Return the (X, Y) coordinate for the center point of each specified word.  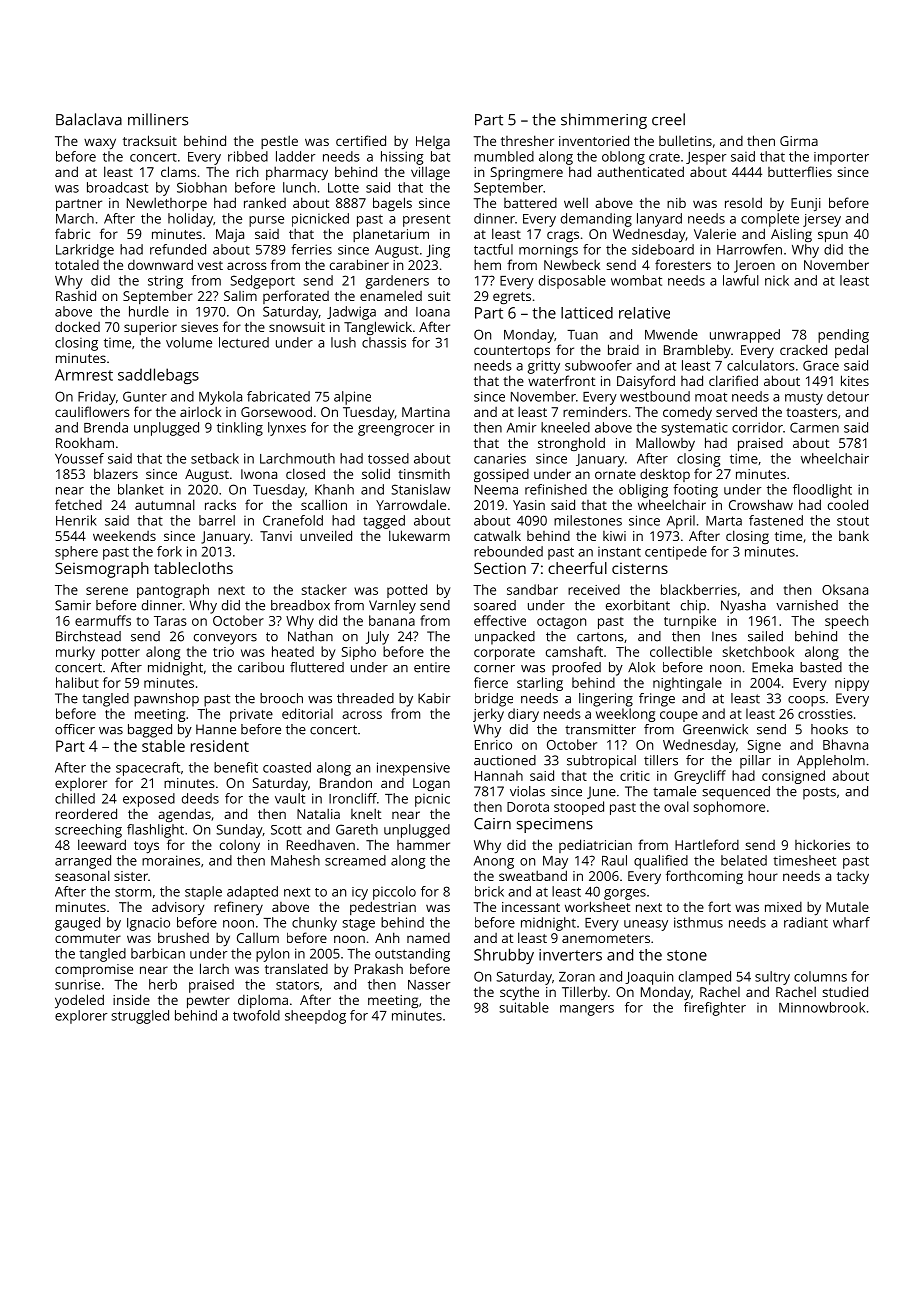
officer (75, 729)
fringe (657, 700)
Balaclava (89, 119)
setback (215, 458)
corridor (757, 427)
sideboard (663, 249)
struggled (140, 1017)
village (430, 173)
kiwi (614, 536)
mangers (587, 1010)
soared (495, 605)
